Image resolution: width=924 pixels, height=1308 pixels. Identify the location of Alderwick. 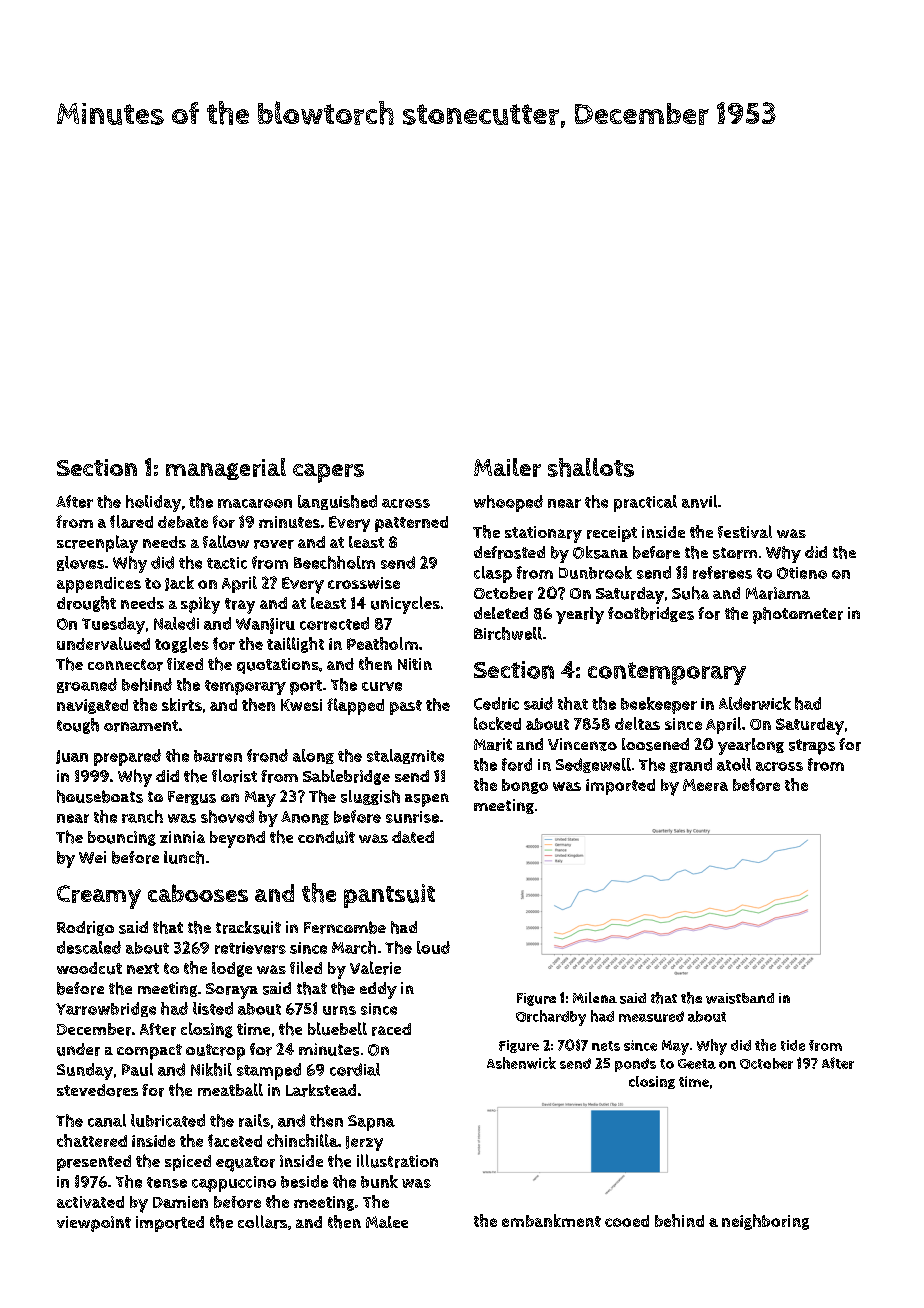
(755, 703).
